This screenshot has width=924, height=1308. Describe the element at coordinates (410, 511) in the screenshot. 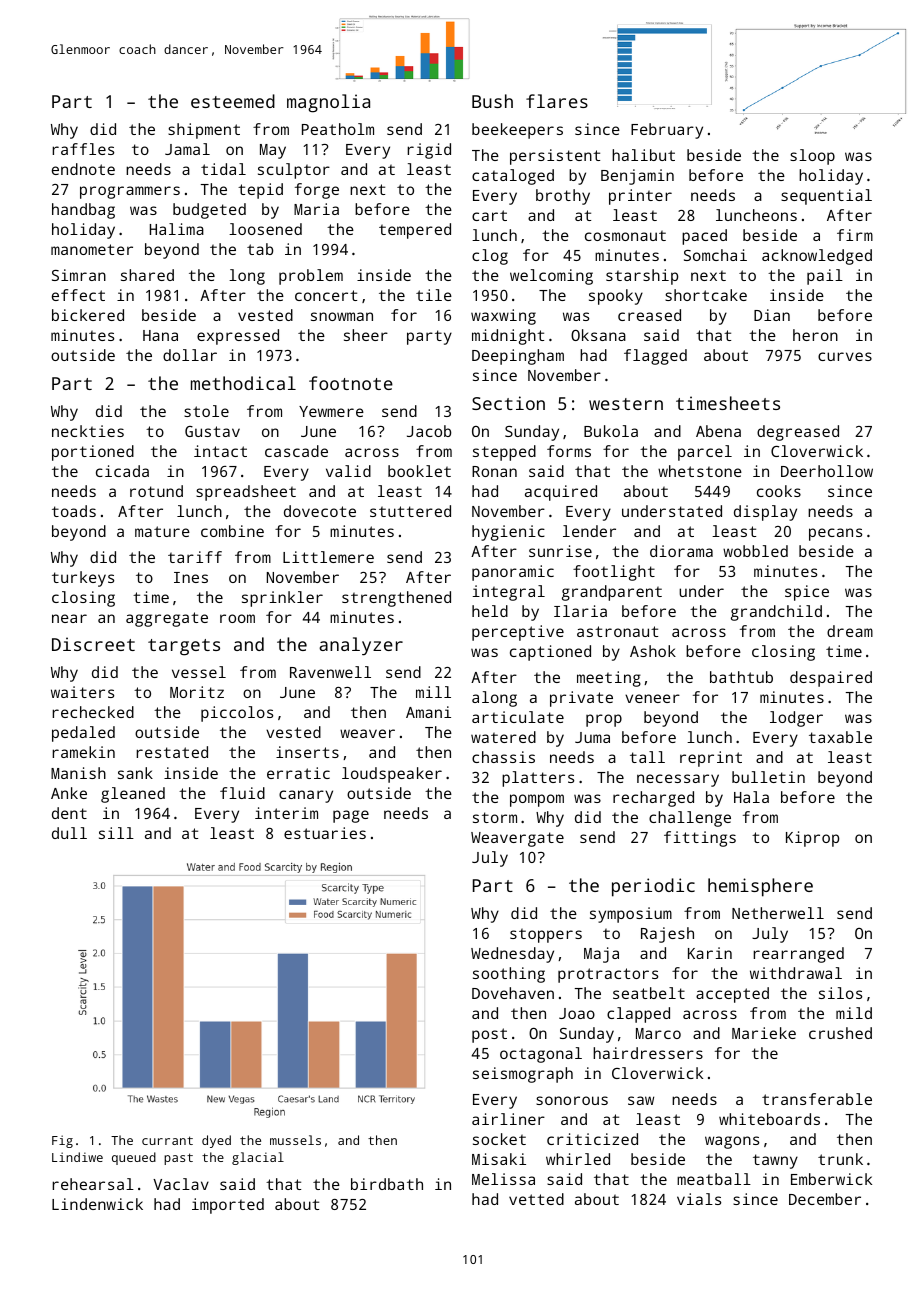

I see `stuttered` at that location.
